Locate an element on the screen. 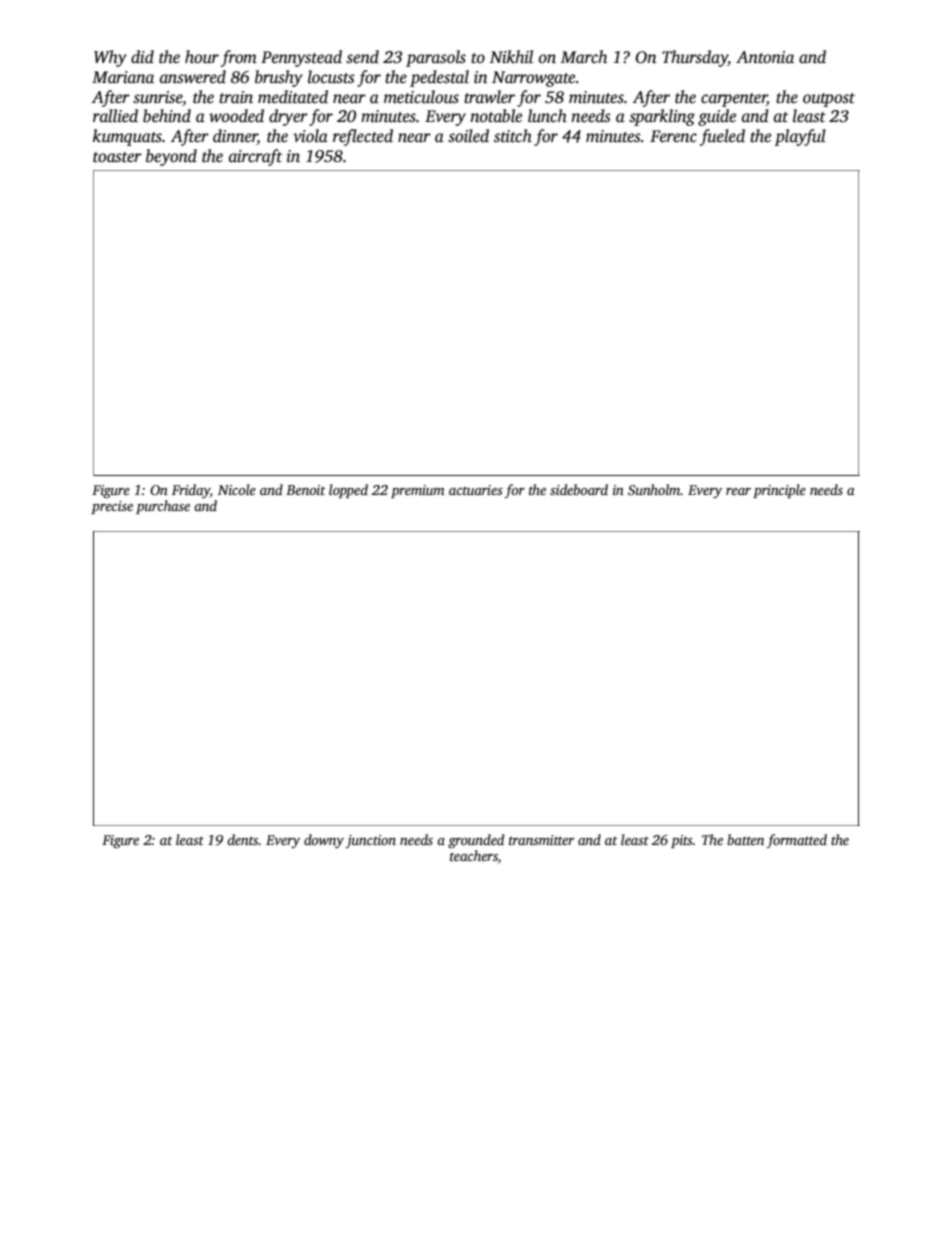 This screenshot has width=952, height=1233. Thursday is located at coordinates (695, 58).
